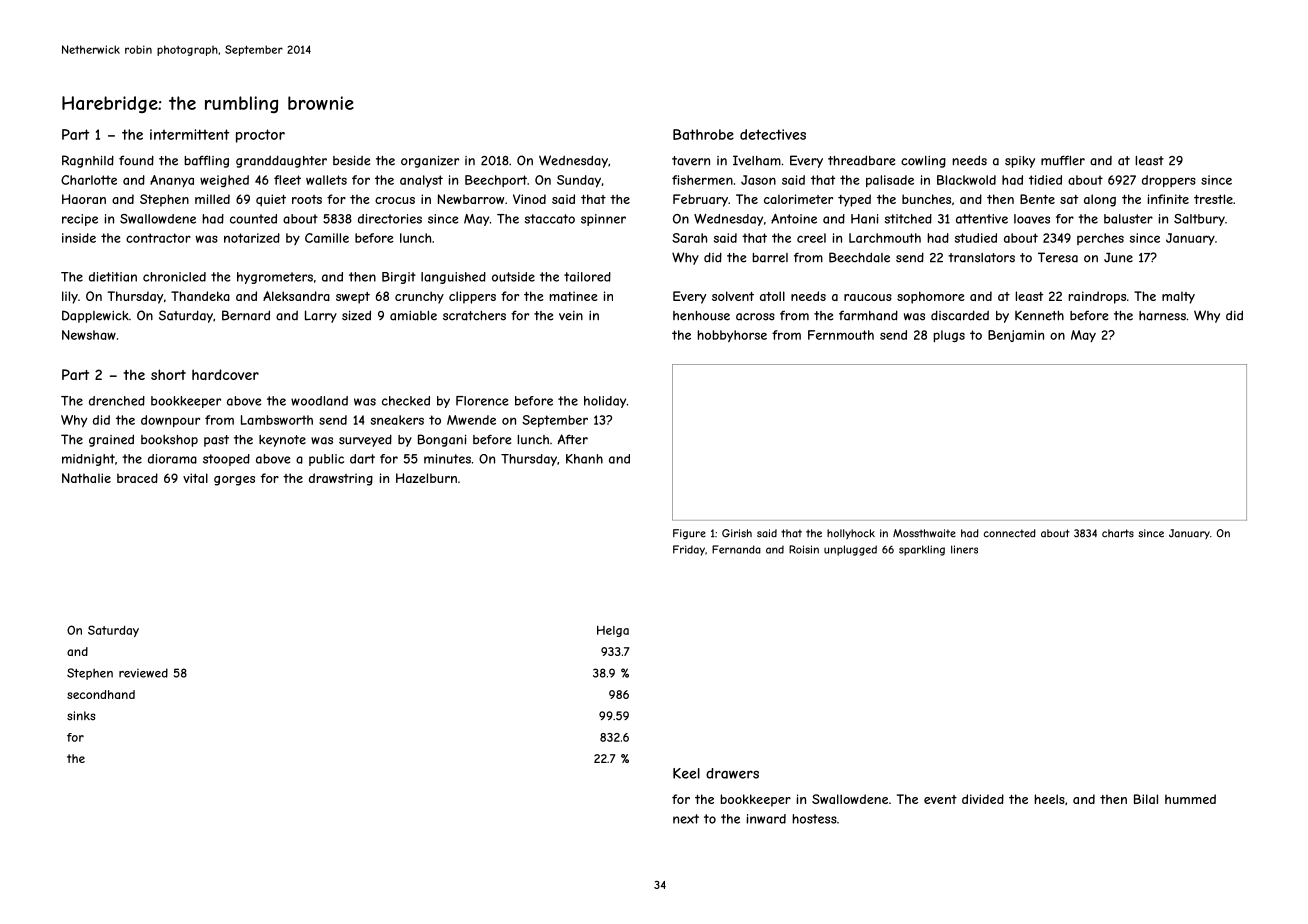  What do you see at coordinates (1178, 297) in the screenshot?
I see `malty` at bounding box center [1178, 297].
